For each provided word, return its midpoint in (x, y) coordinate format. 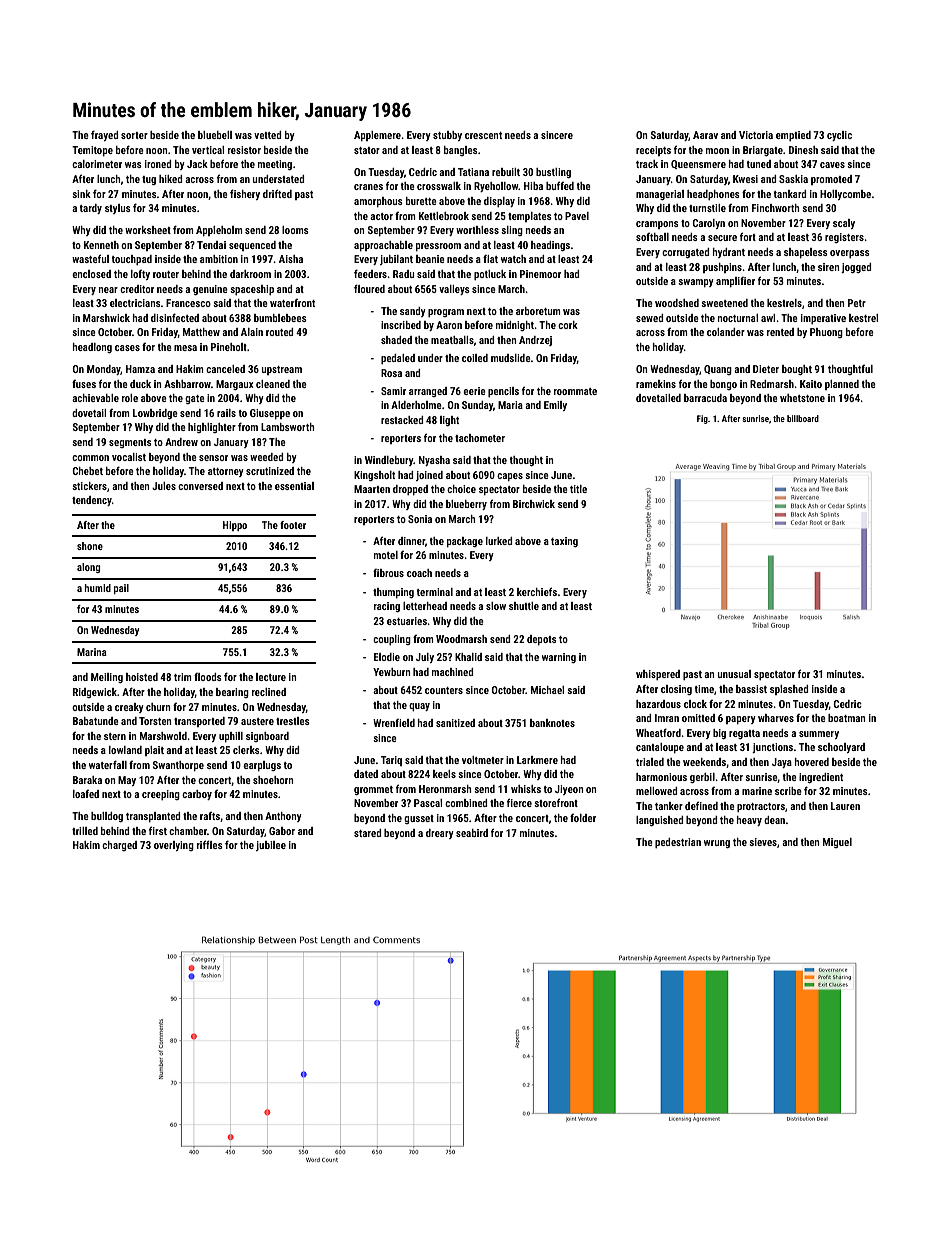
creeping (161, 795)
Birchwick (534, 504)
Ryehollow (496, 187)
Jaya (782, 763)
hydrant (728, 253)
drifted (277, 193)
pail (121, 589)
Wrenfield (394, 723)
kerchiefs (537, 591)
